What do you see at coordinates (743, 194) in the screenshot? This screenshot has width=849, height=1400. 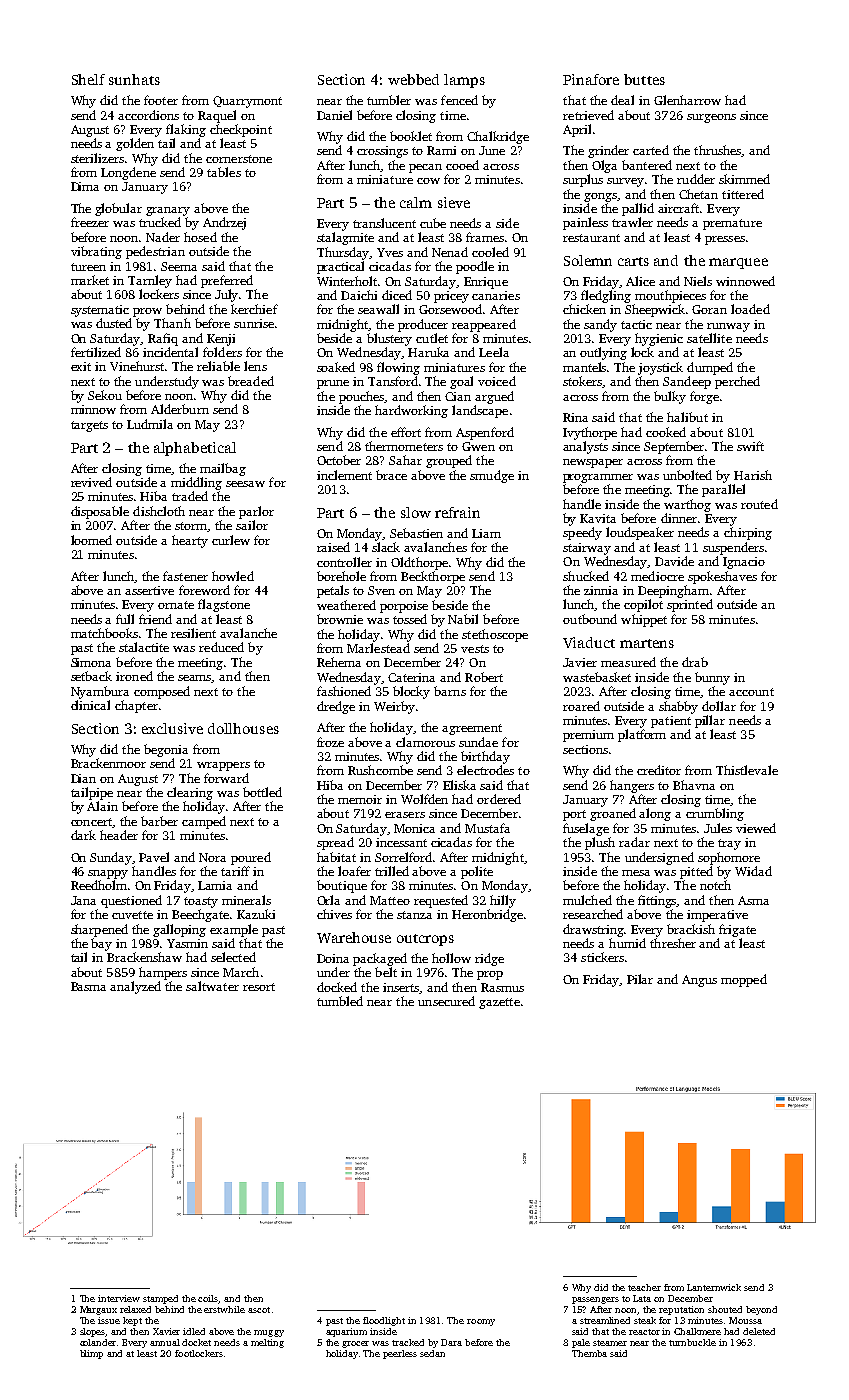 I see `tittered` at bounding box center [743, 194].
